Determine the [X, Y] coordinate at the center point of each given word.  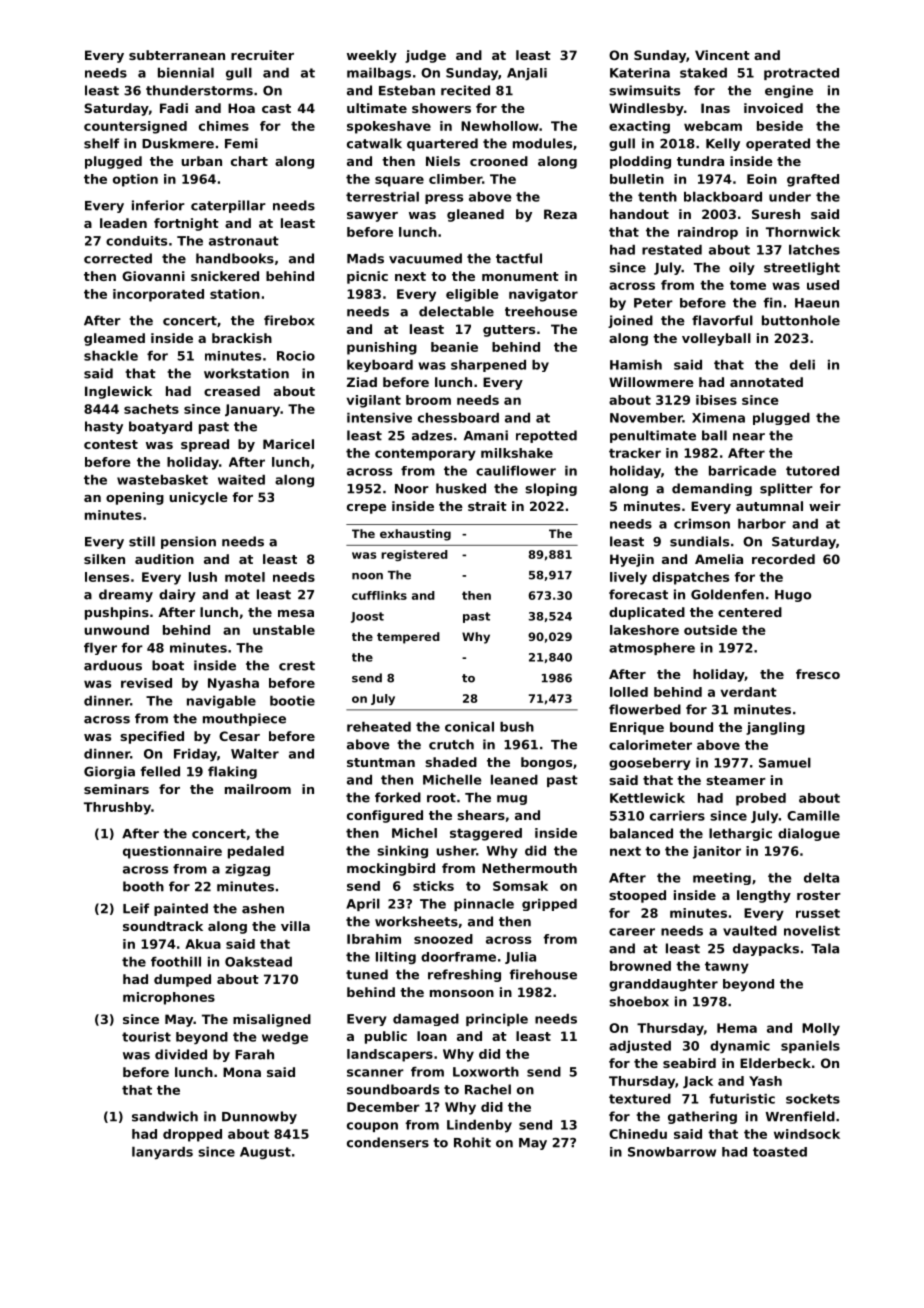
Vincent [722, 55]
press [444, 199]
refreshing [464, 975]
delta [821, 878]
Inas [715, 108]
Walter [255, 754]
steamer [736, 780]
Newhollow [500, 126]
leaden [123, 223]
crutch [451, 744]
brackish [242, 338]
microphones [169, 998]
